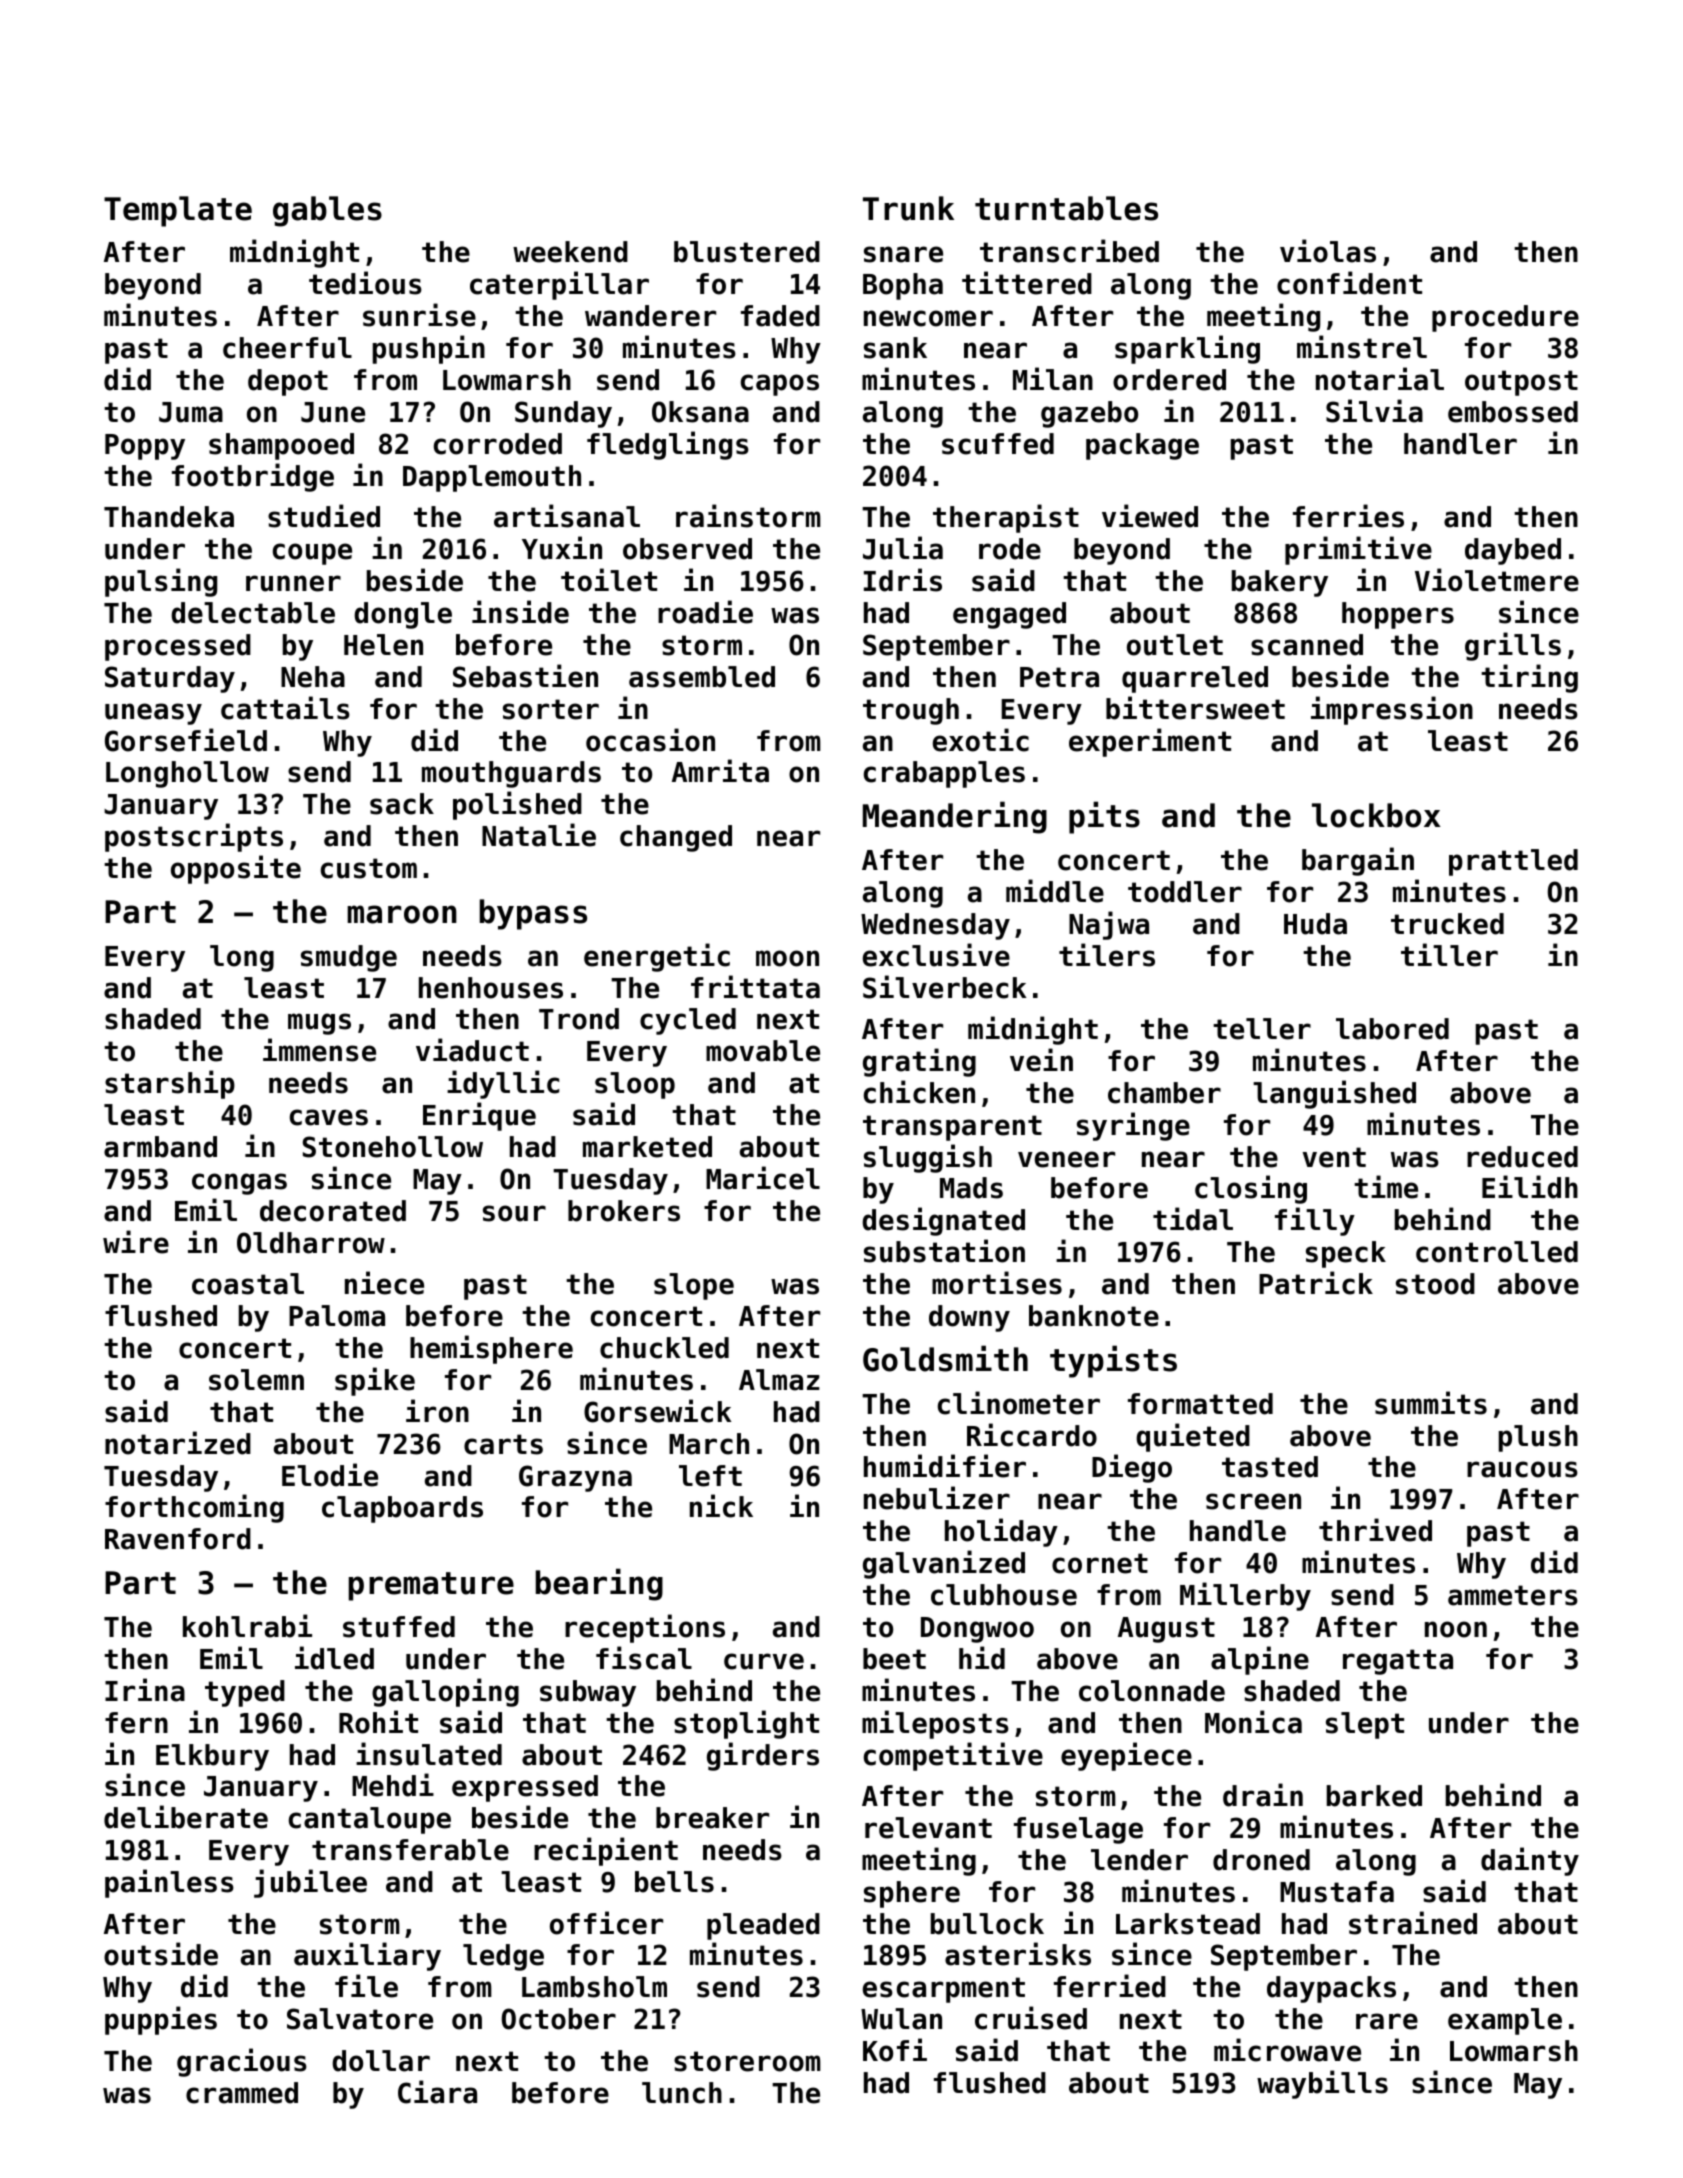 Image resolution: width=1683 pixels, height=2178 pixels. Describe the element at coordinates (1374, 1796) in the image. I see `barked` at that location.
